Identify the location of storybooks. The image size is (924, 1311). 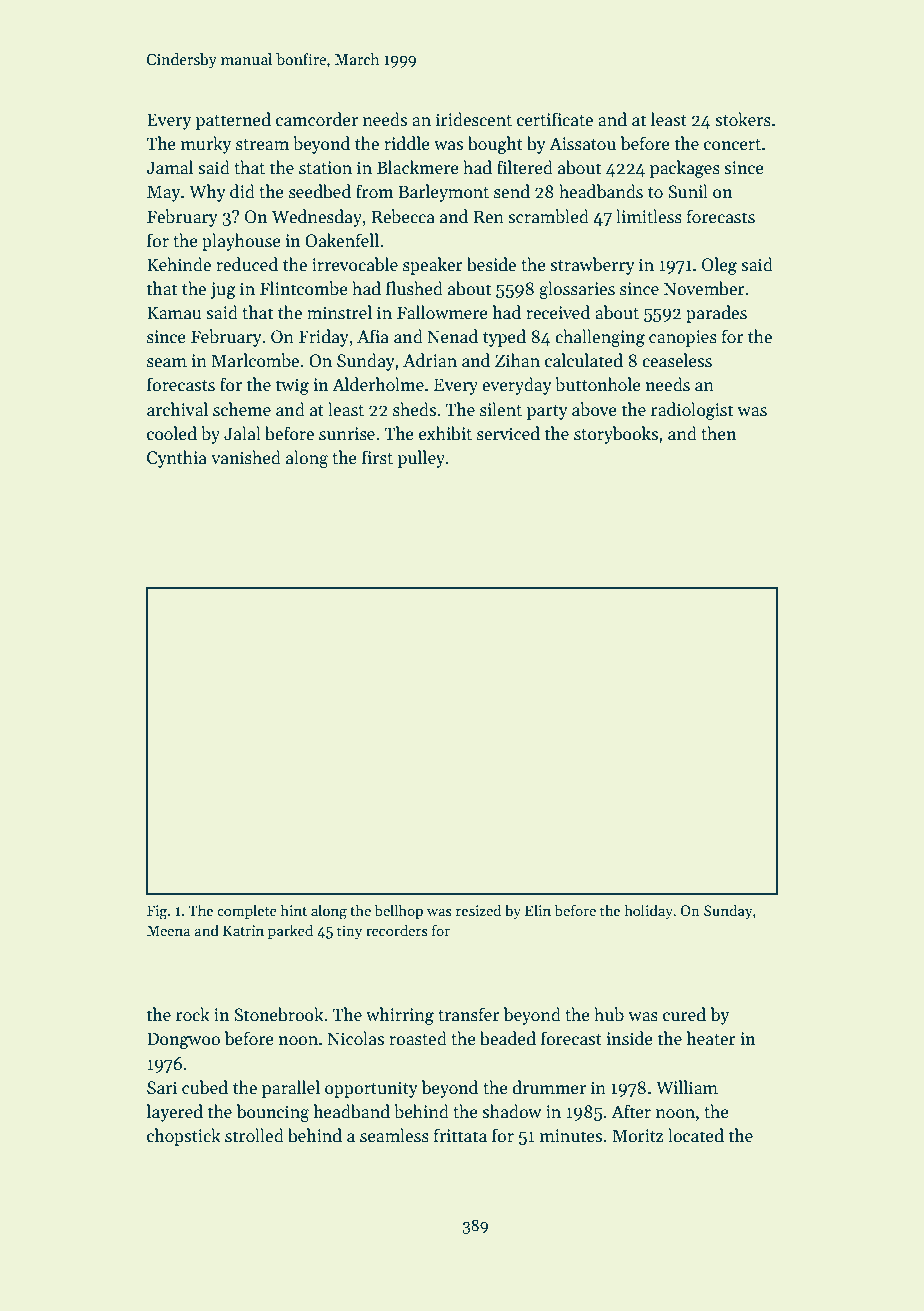
(616, 435).
